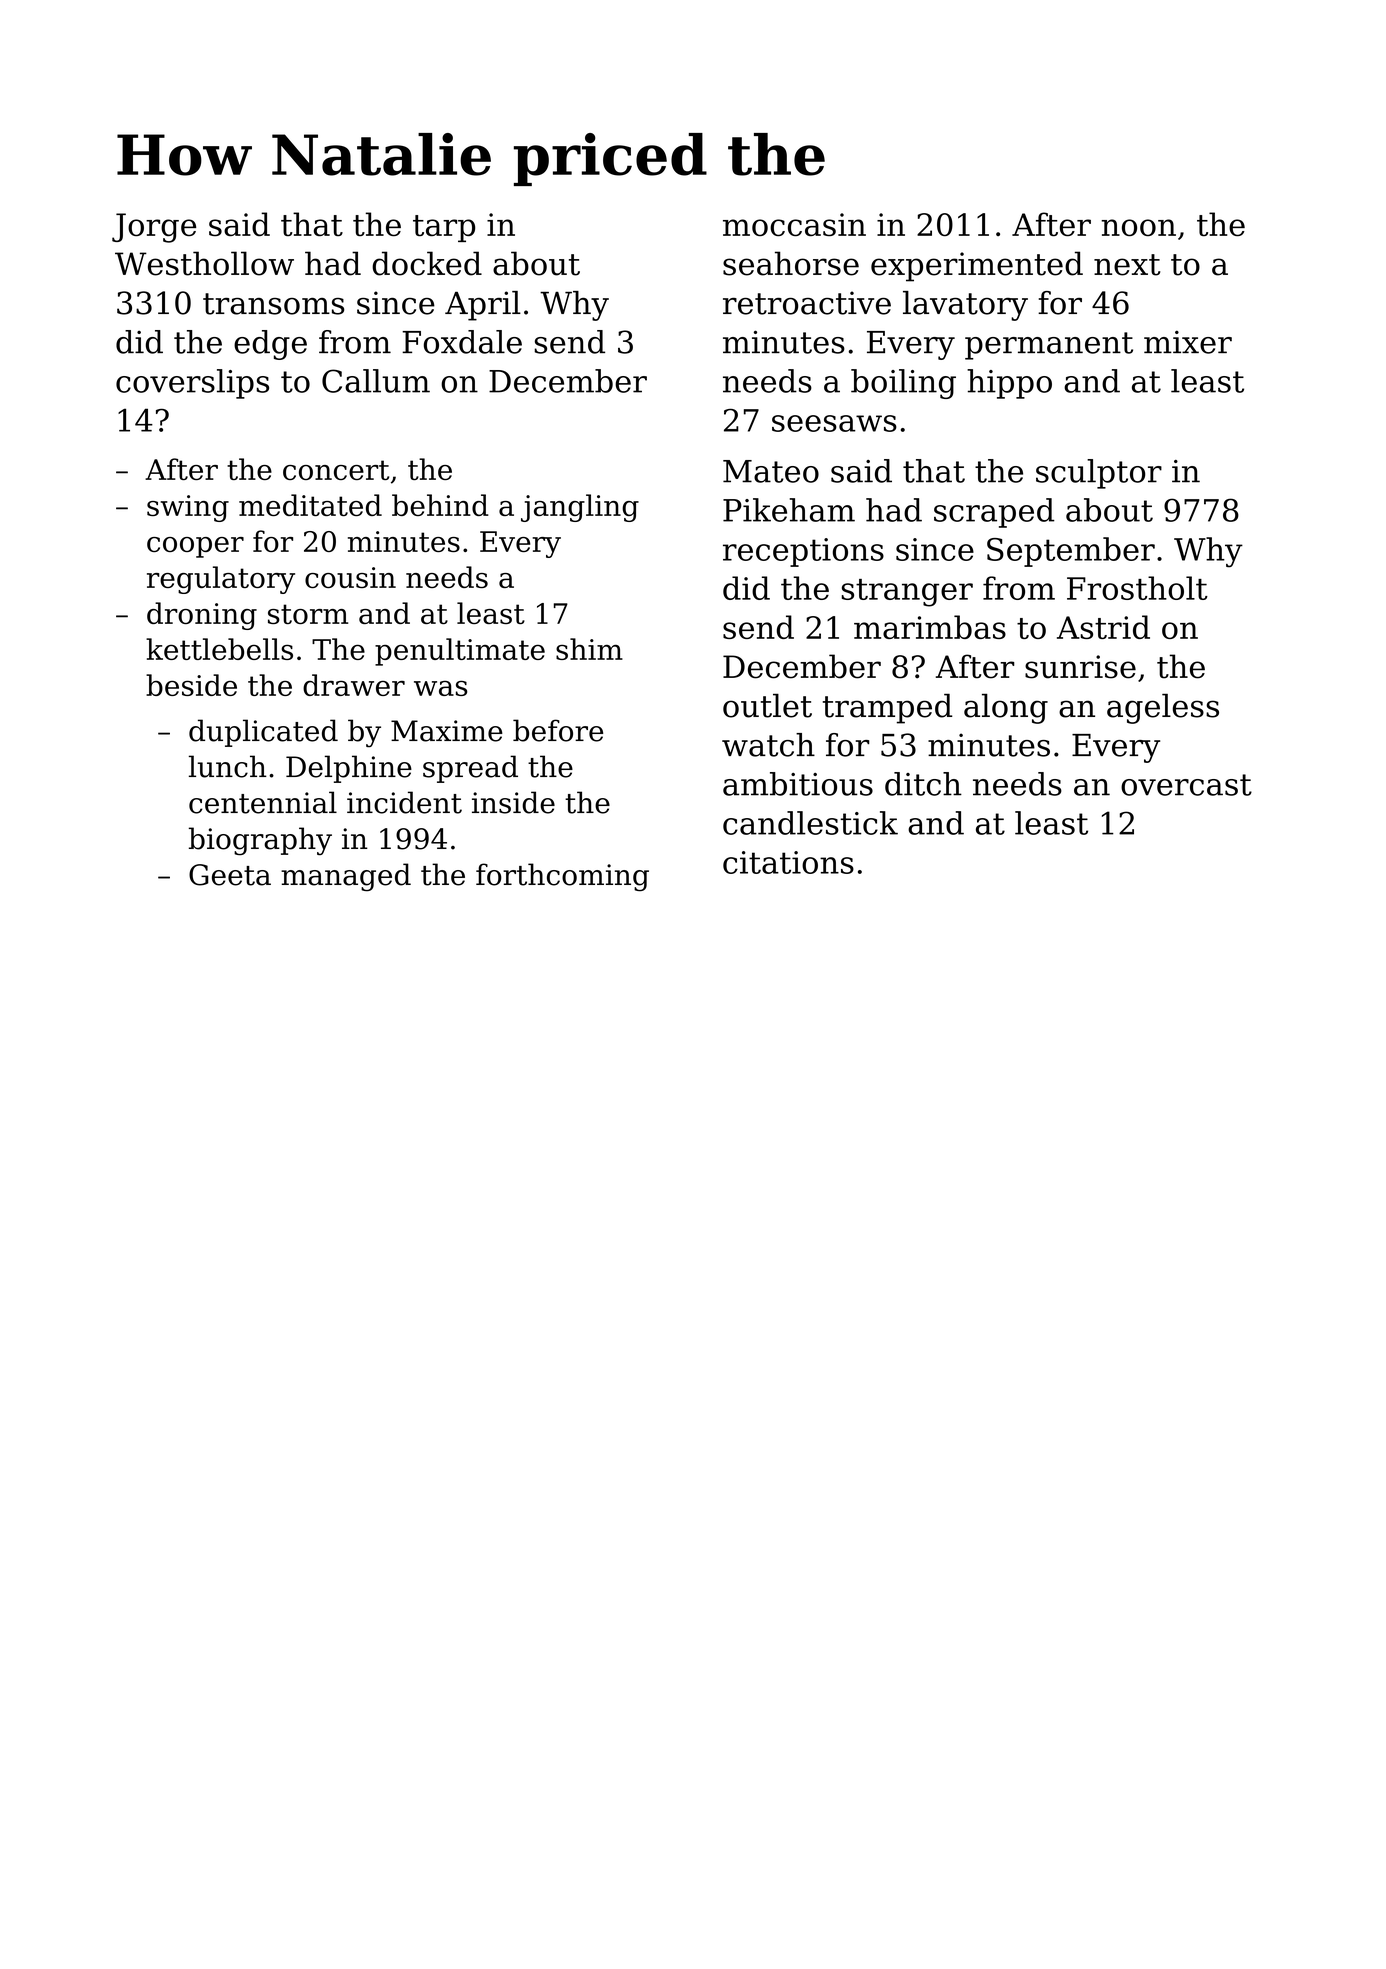 This page has height=1969, width=1386. Describe the element at coordinates (263, 802) in the page. I see `centennial` at that location.
